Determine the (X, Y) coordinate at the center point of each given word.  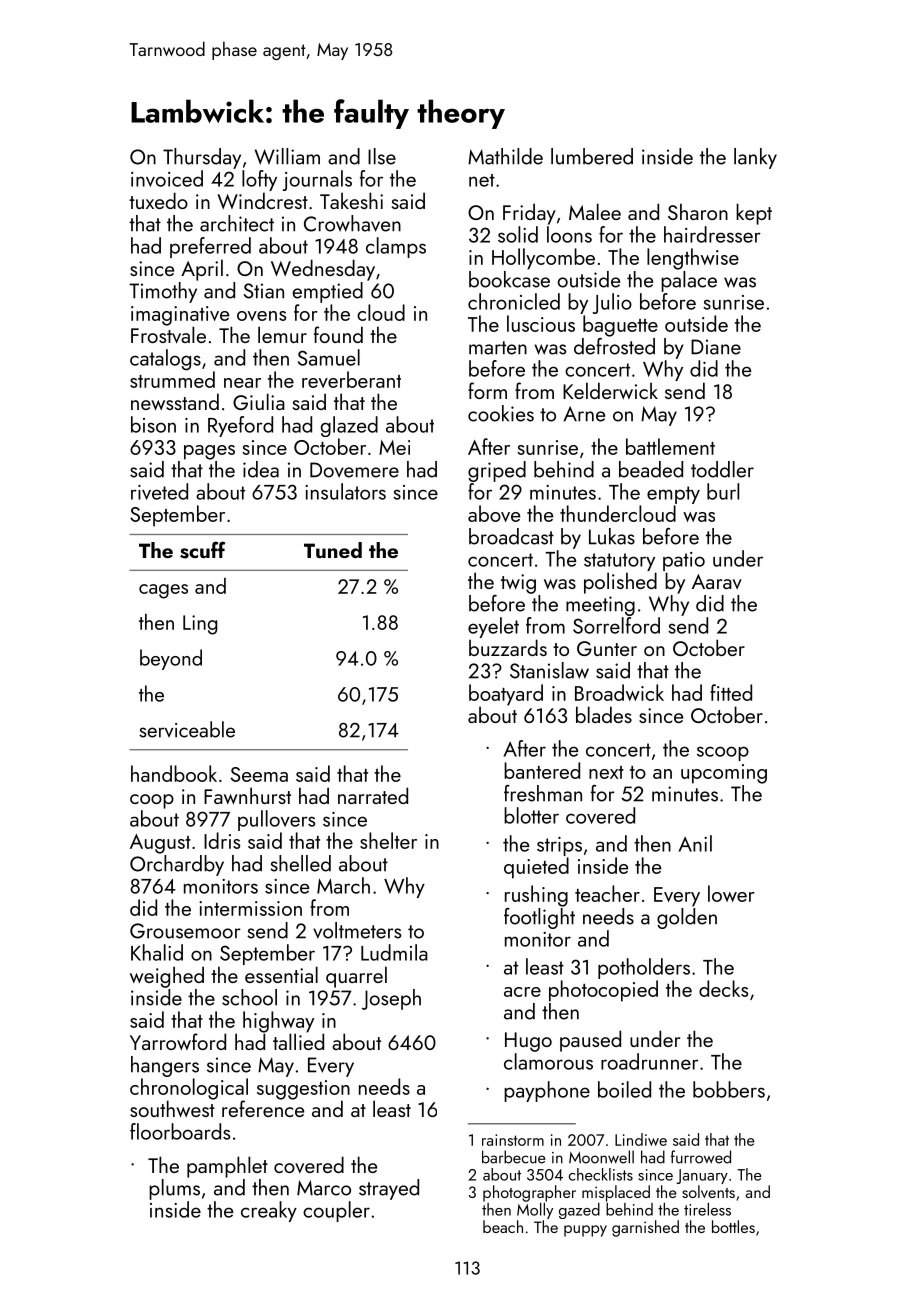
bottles (733, 1226)
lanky (755, 158)
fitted (731, 692)
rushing (536, 896)
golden (687, 918)
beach (503, 1226)
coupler (336, 1211)
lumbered (592, 156)
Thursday (202, 158)
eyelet (493, 627)
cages (163, 591)
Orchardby (177, 865)
